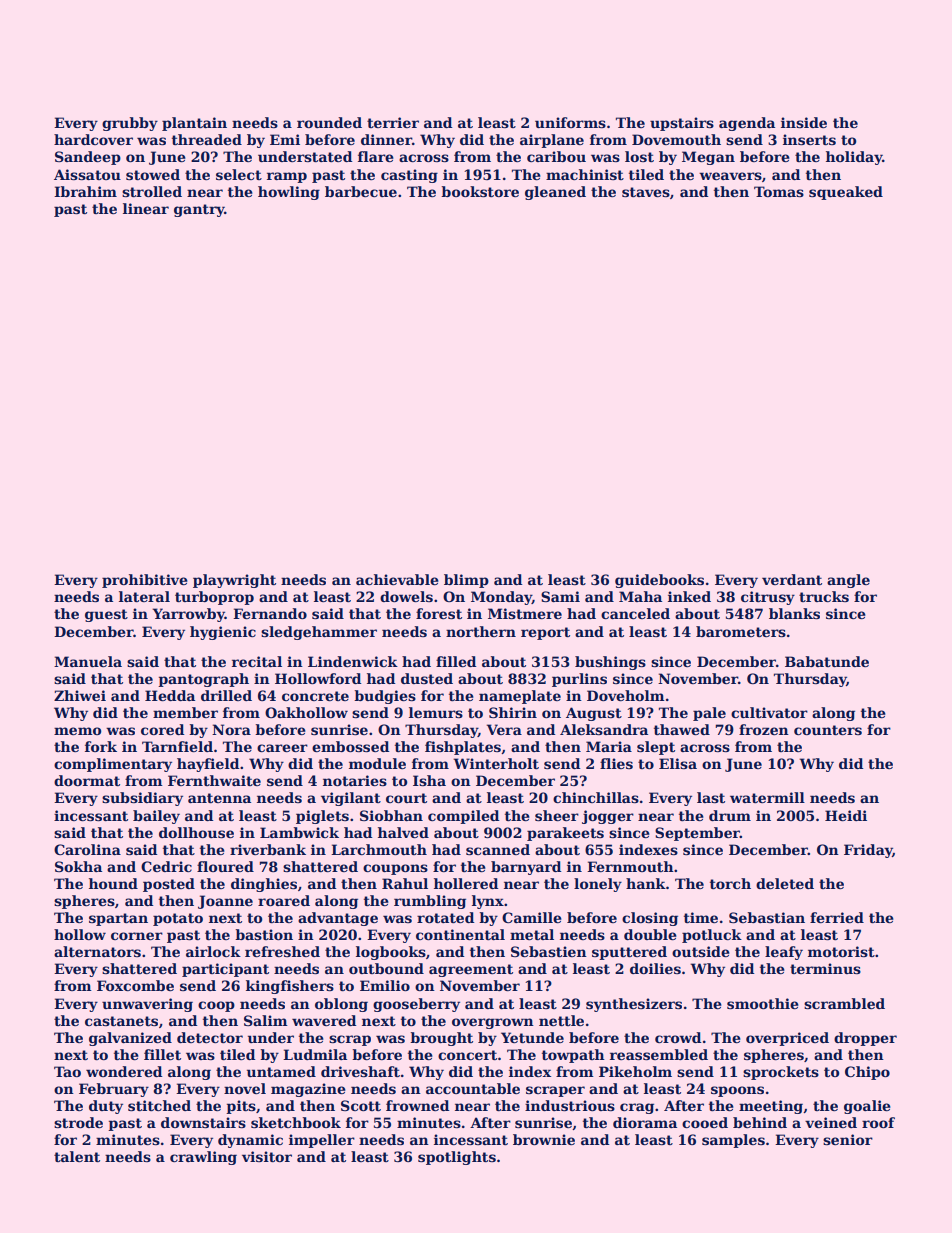  What do you see at coordinates (557, 815) in the page?
I see `sheer` at bounding box center [557, 815].
